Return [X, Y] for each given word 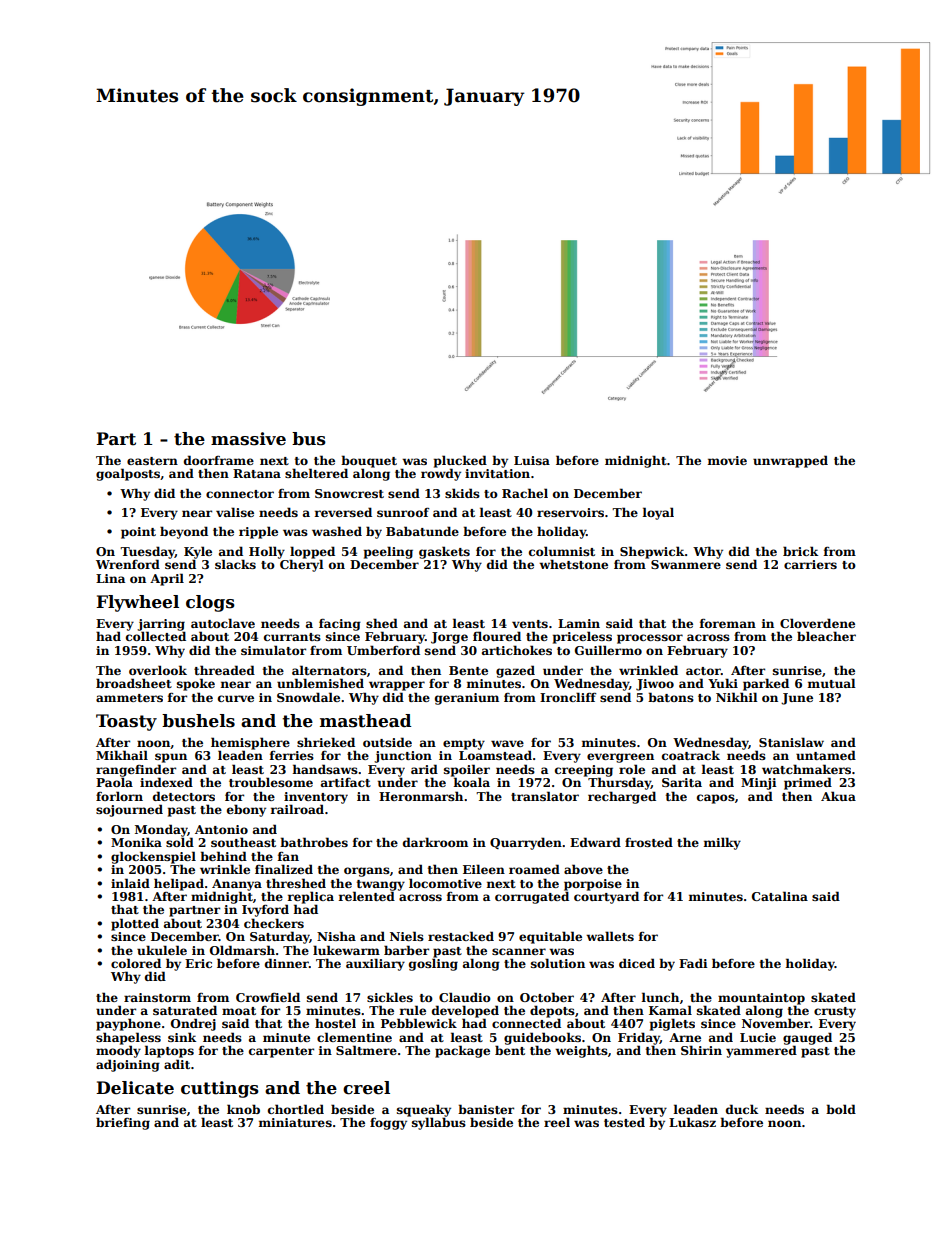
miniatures [295, 1122]
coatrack [691, 755]
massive [248, 439]
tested [624, 1122]
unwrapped [790, 461]
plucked [460, 461]
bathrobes [314, 842]
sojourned [129, 810]
